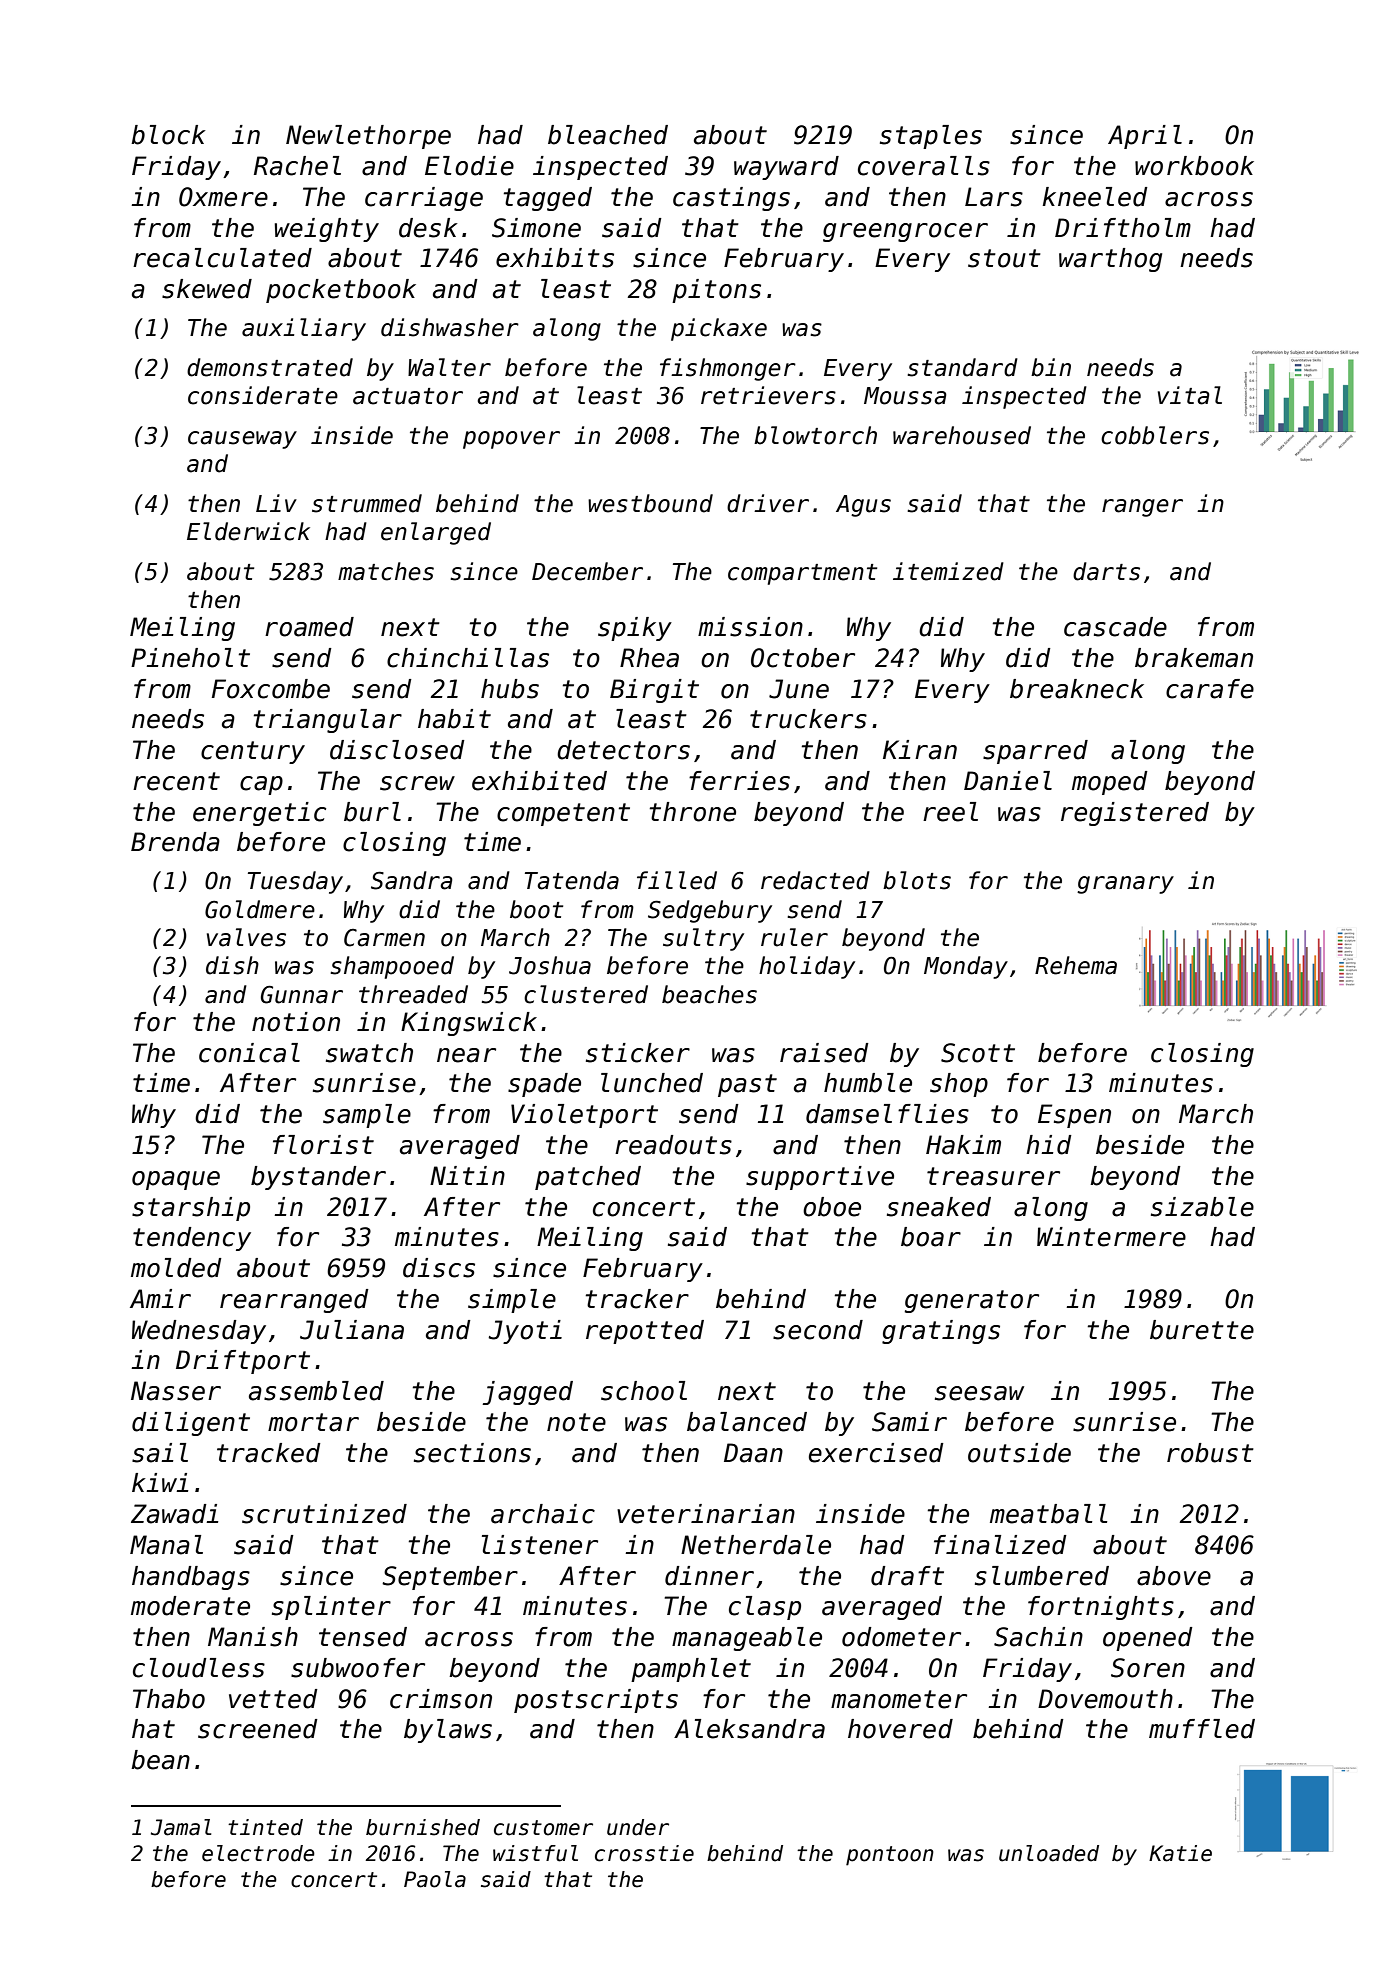  What do you see at coordinates (691, 1670) in the document?
I see `pamphlet` at bounding box center [691, 1670].
